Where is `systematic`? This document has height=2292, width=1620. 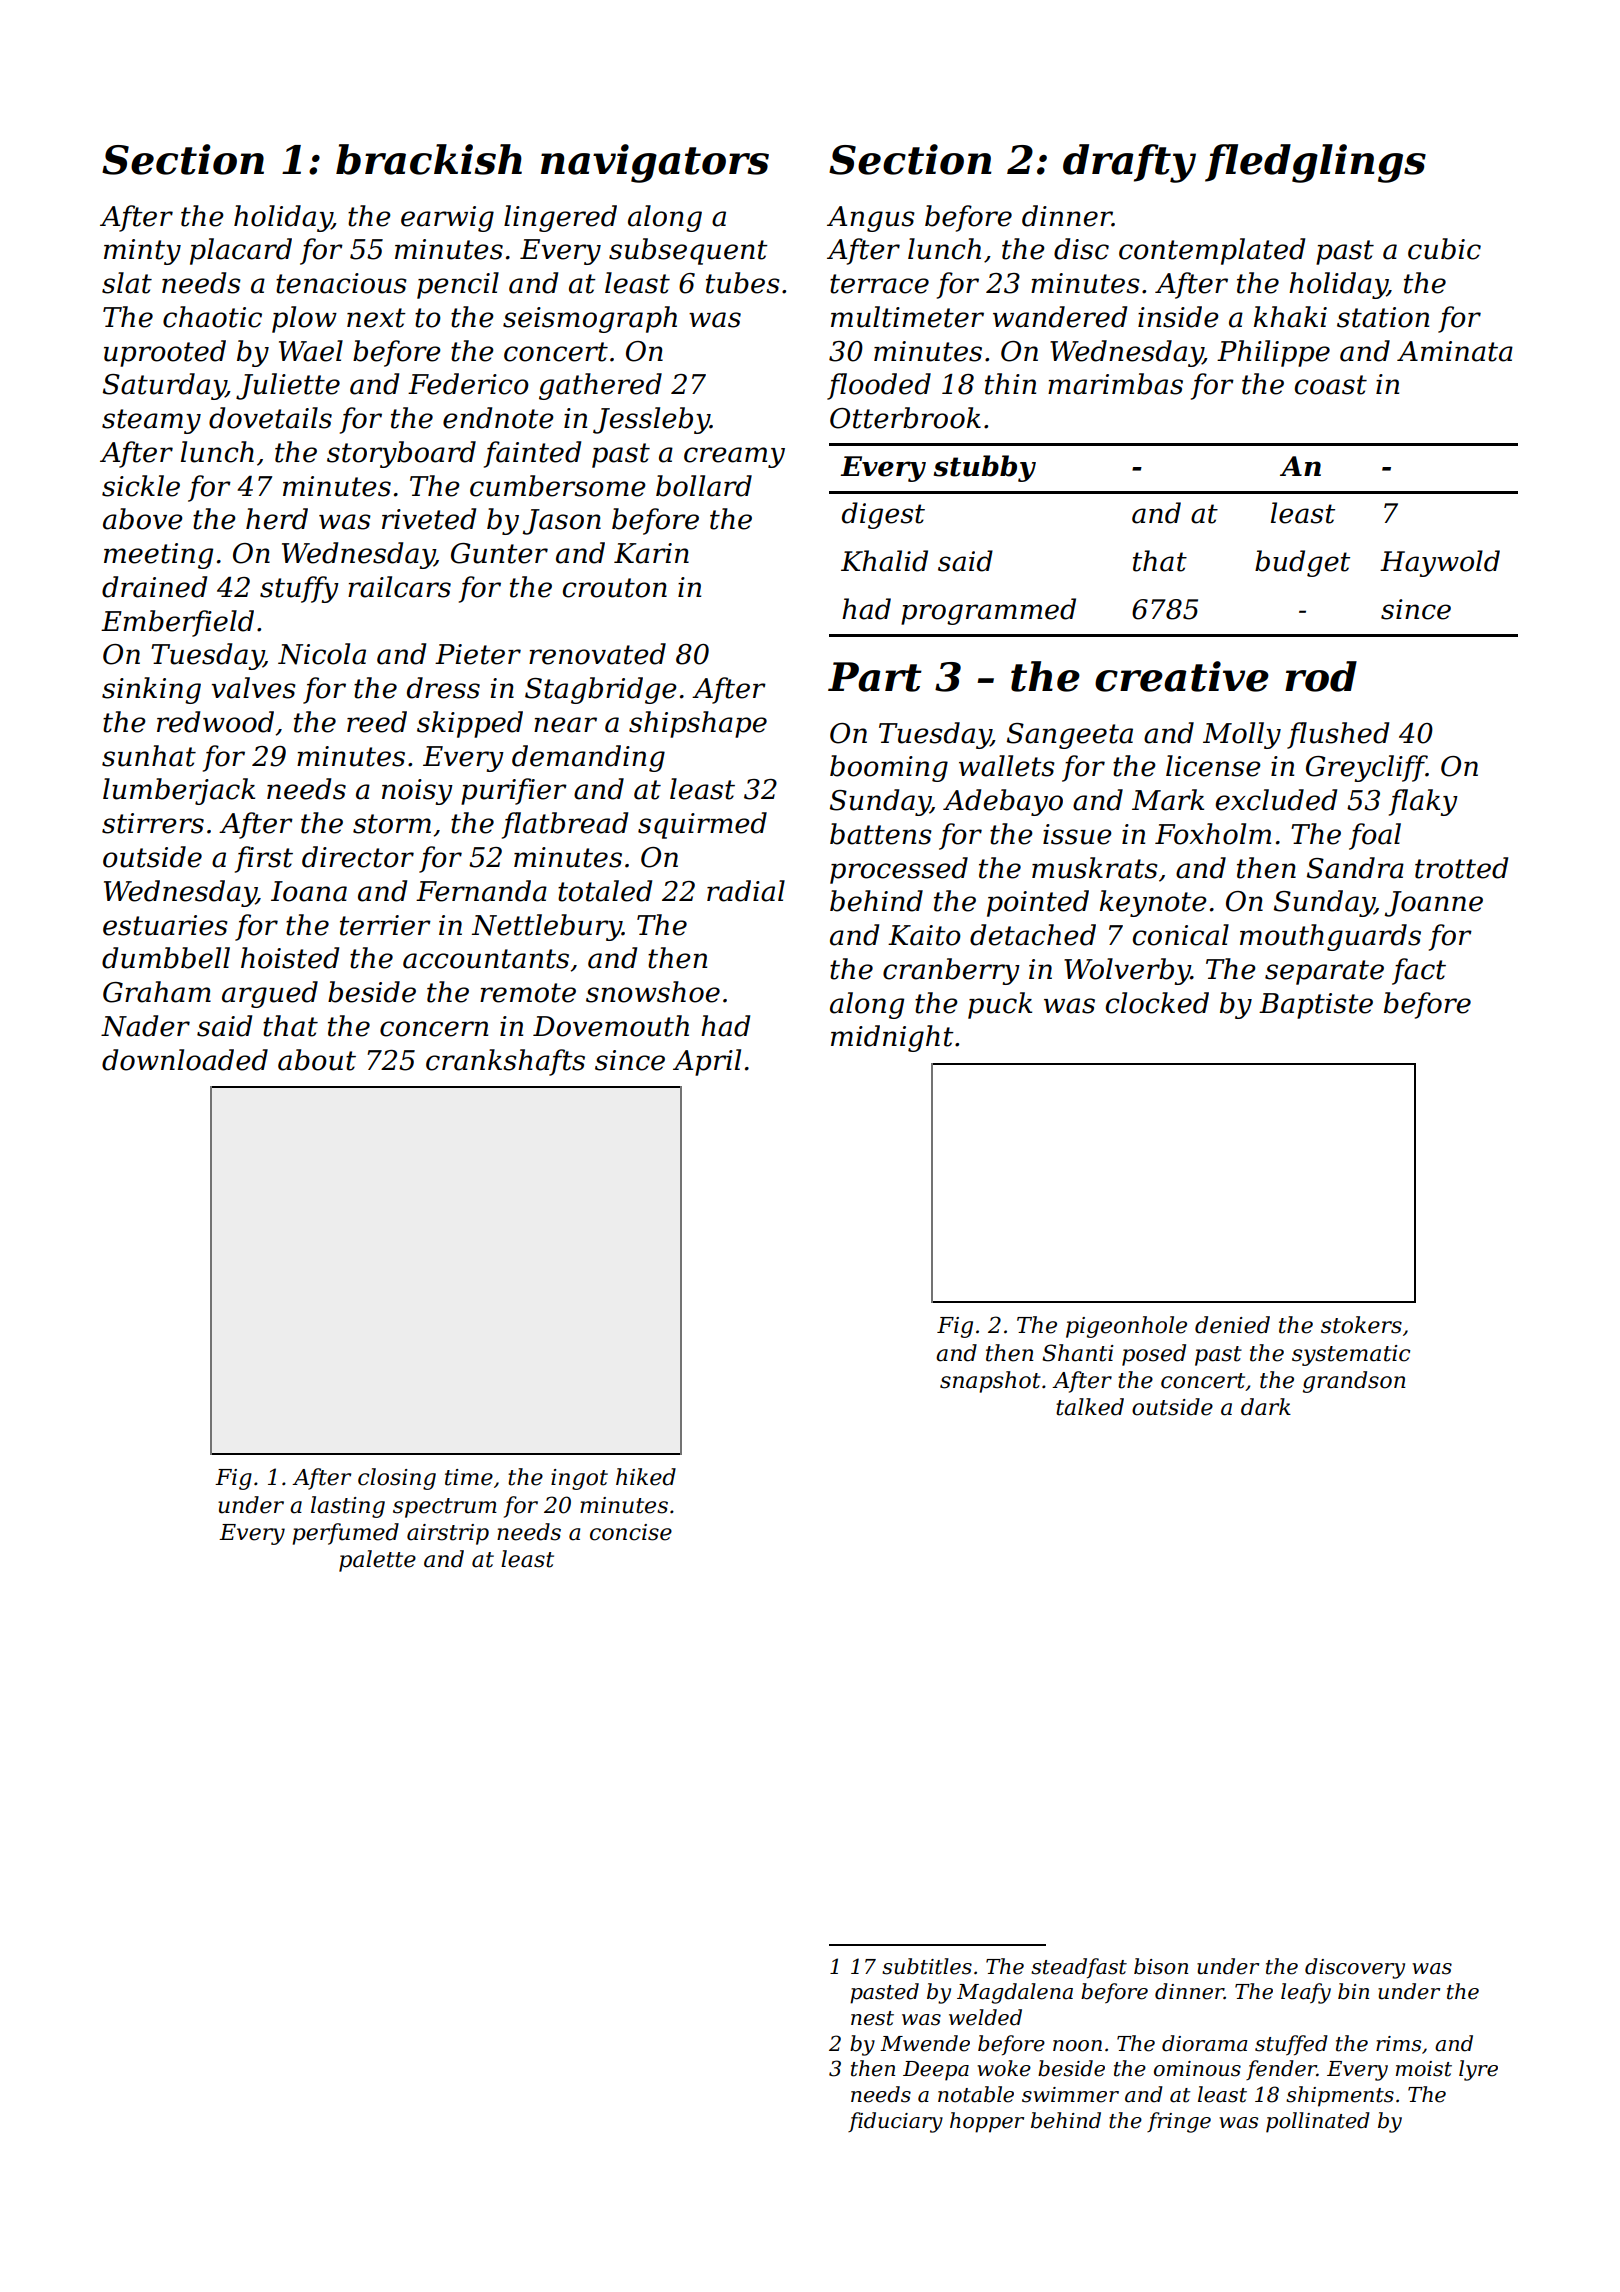 systematic is located at coordinates (1351, 1355).
